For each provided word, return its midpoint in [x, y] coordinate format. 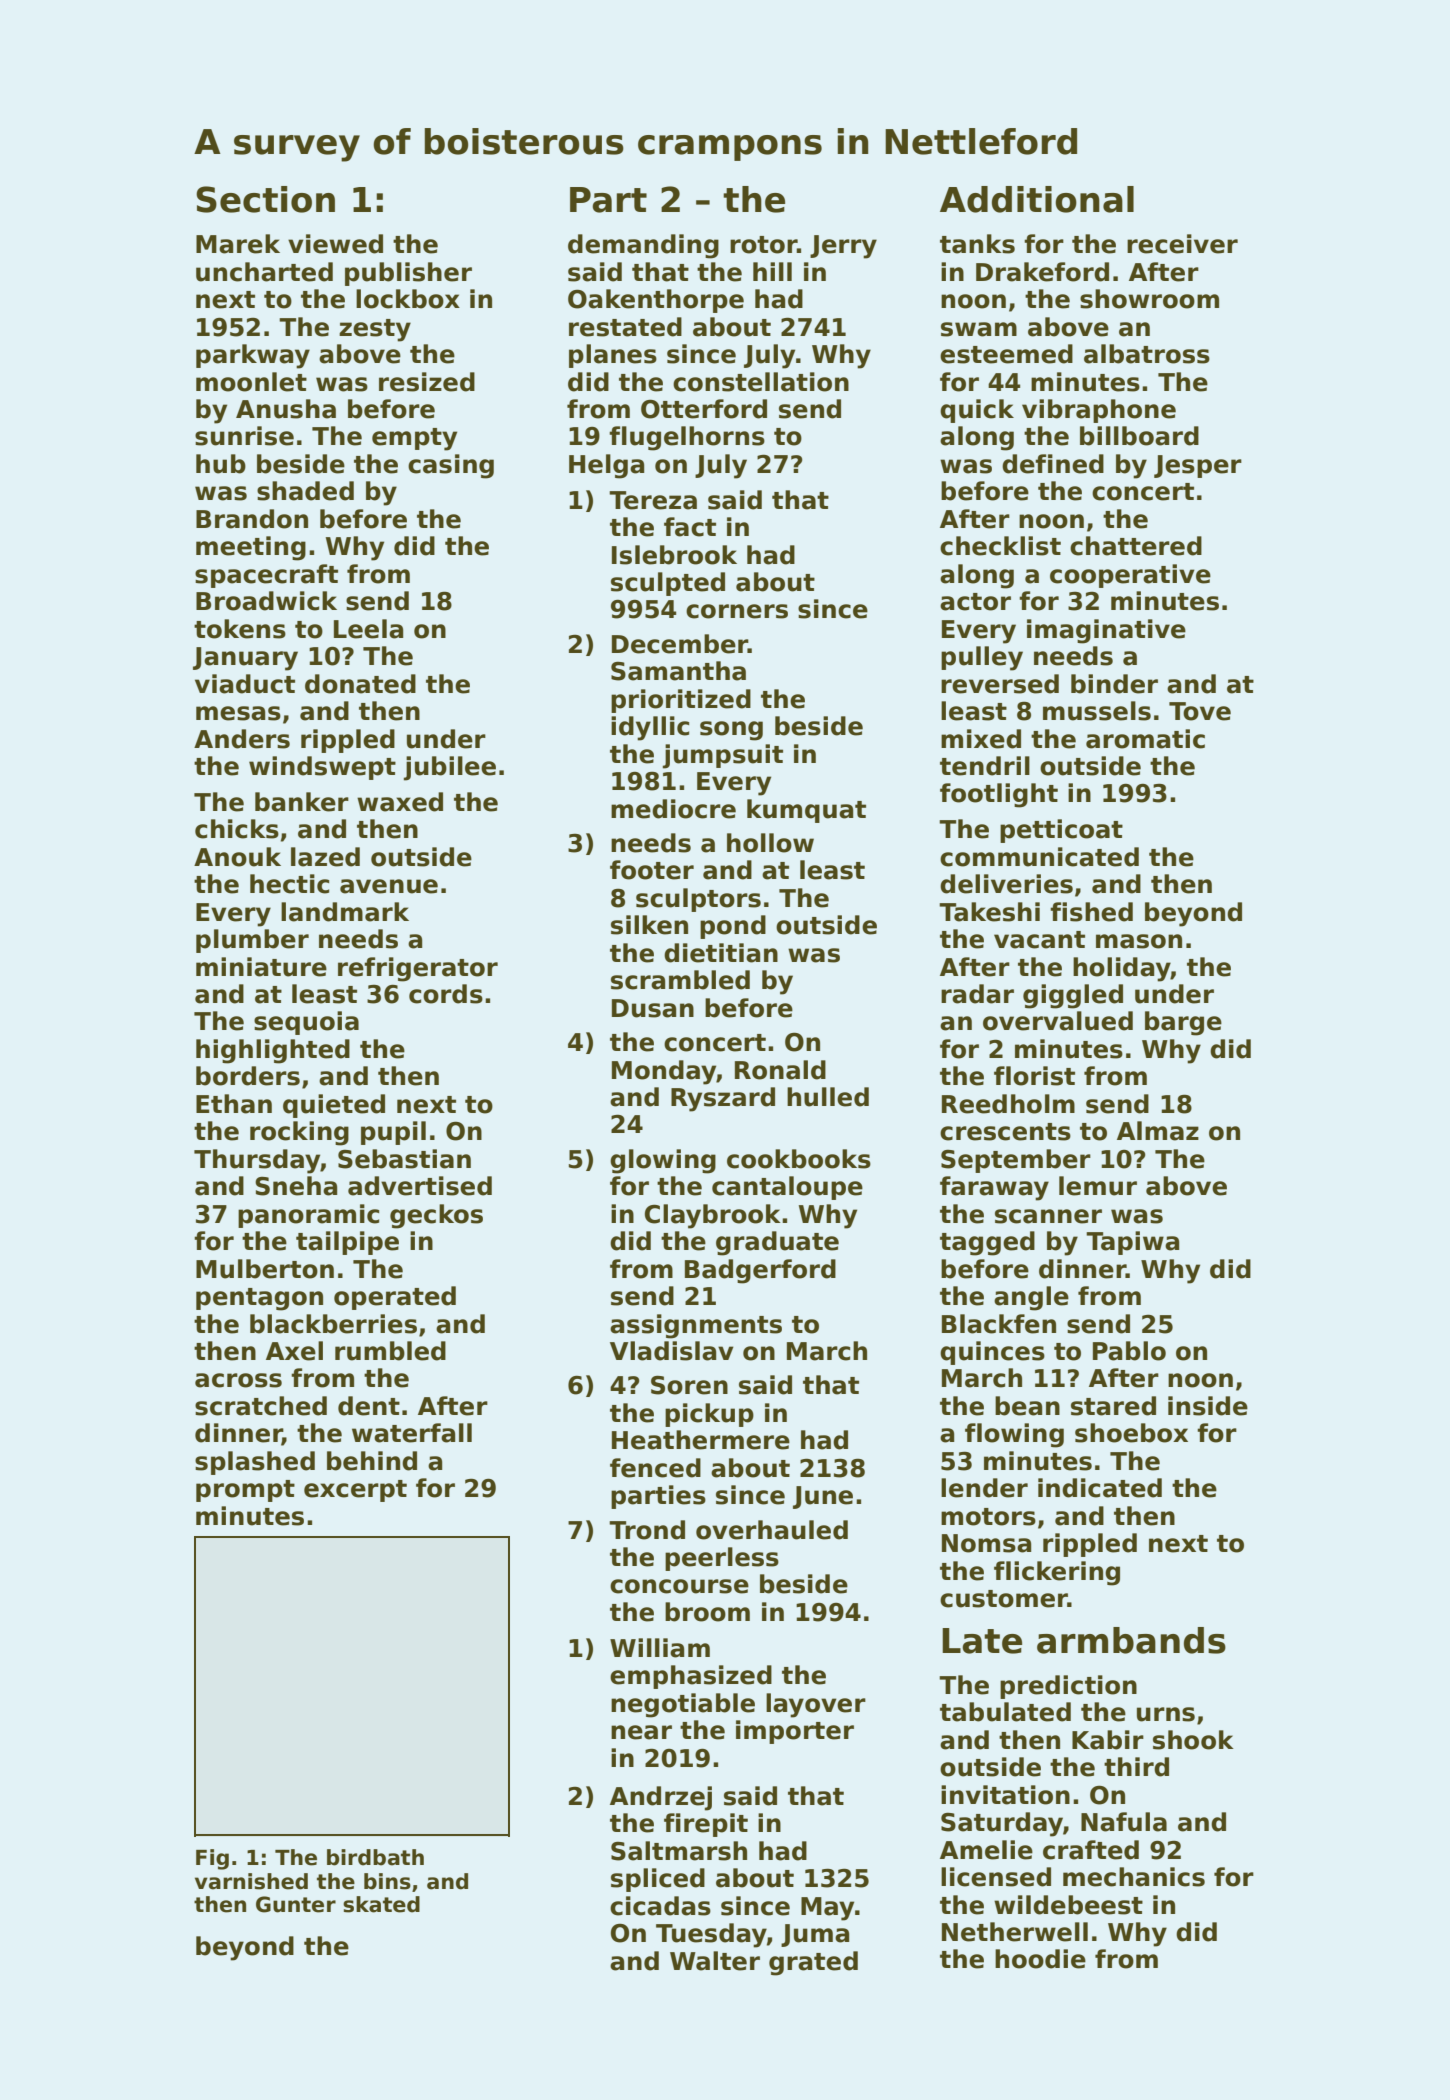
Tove [1200, 711]
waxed [400, 802]
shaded [305, 491]
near [641, 1732]
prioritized [681, 701]
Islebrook [674, 555]
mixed [981, 739]
